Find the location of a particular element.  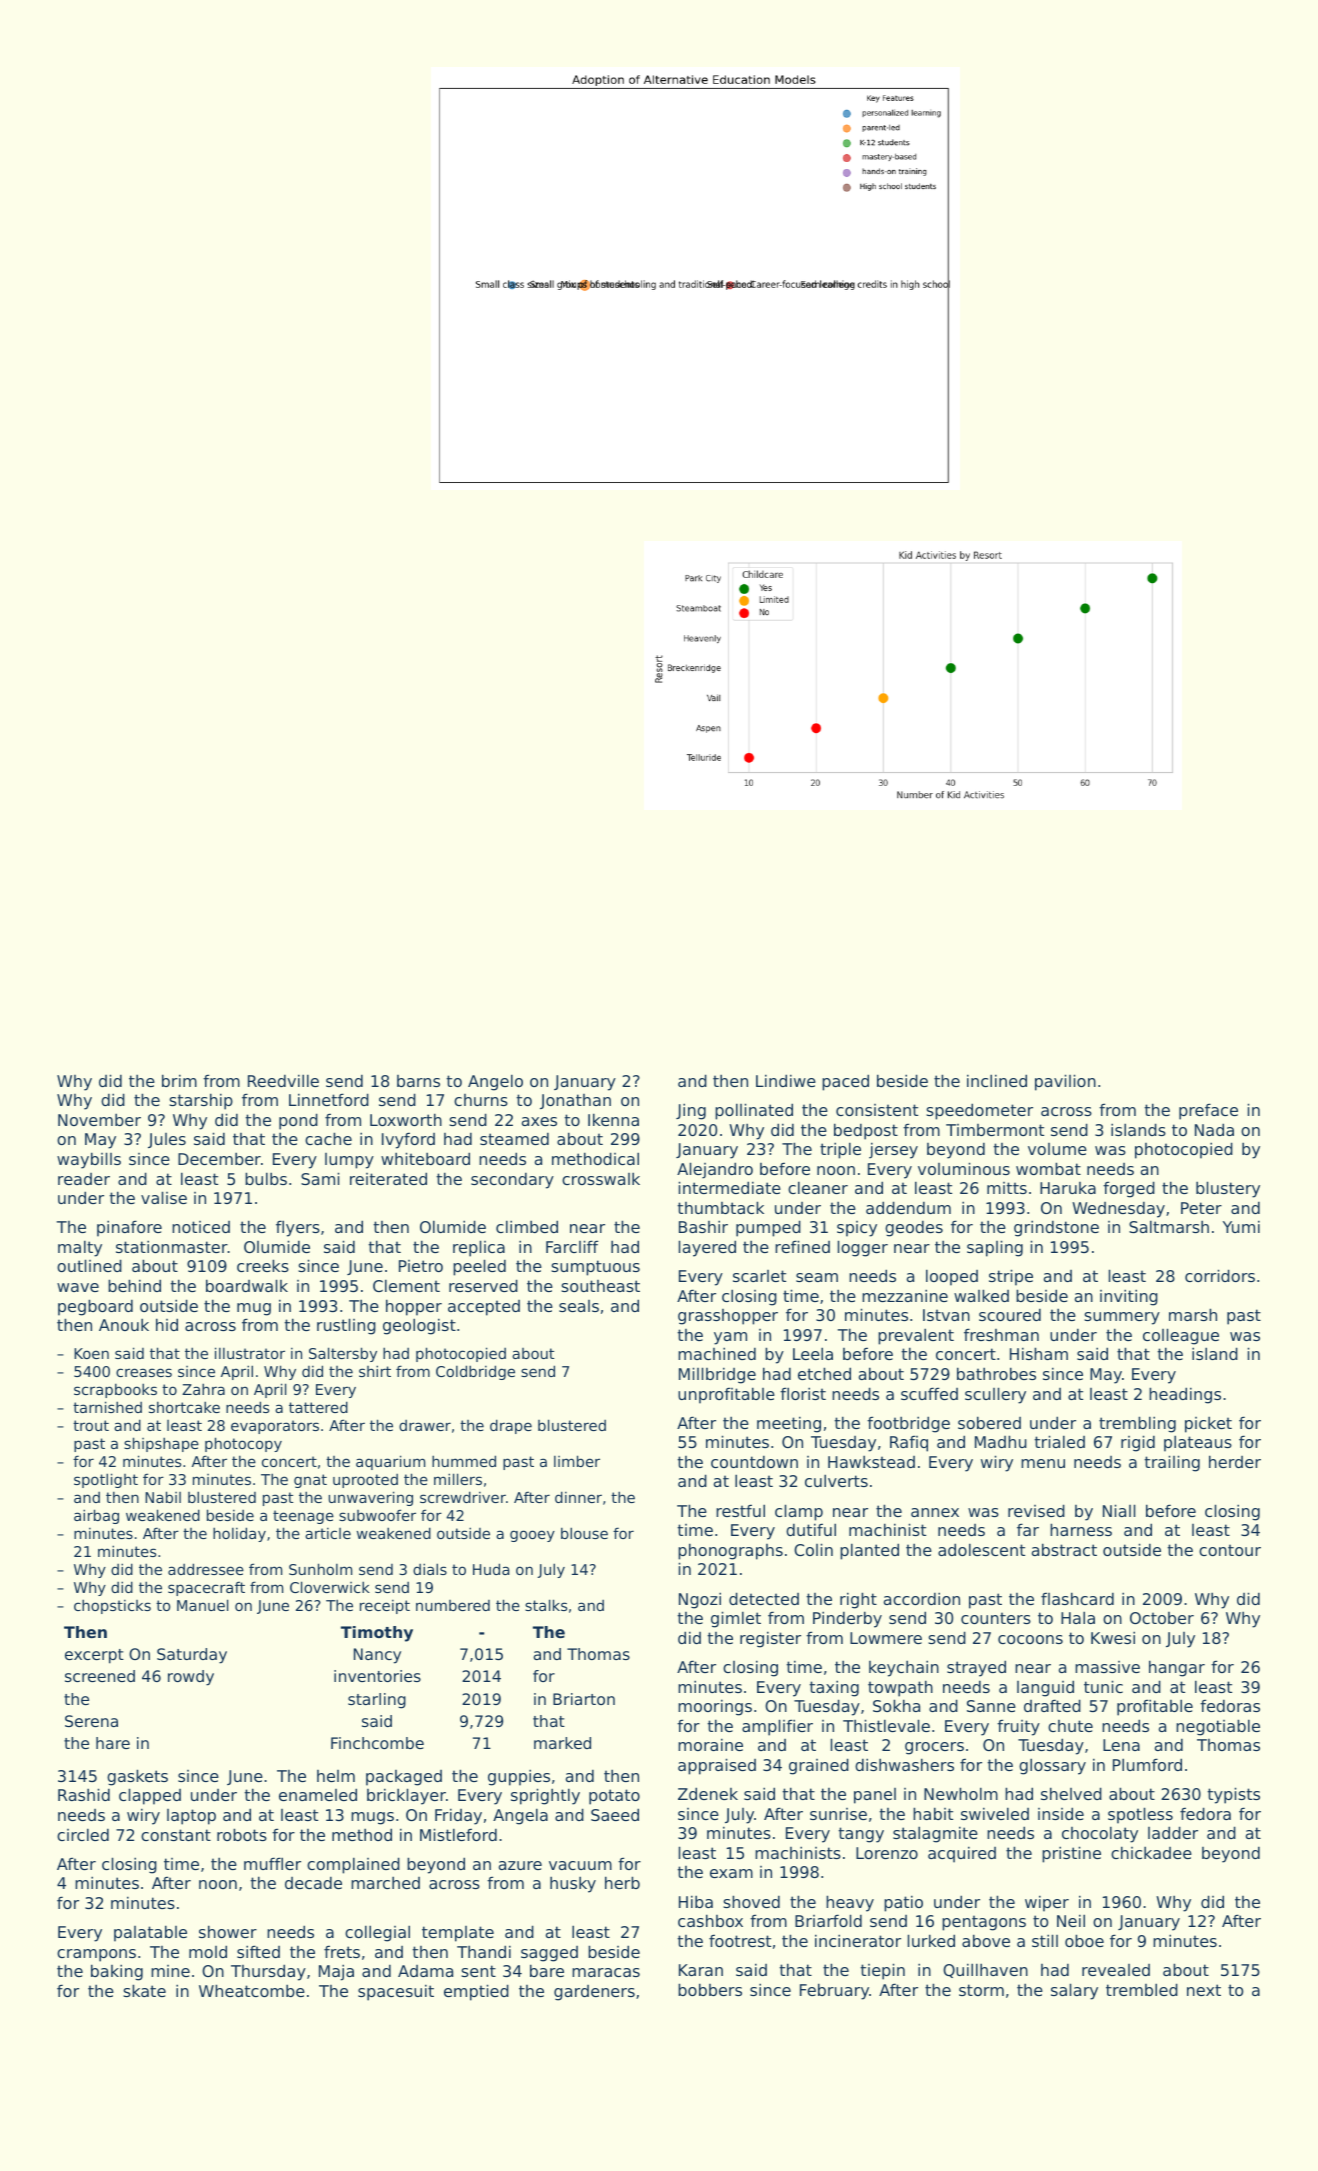

pristine is located at coordinates (1071, 1854).
